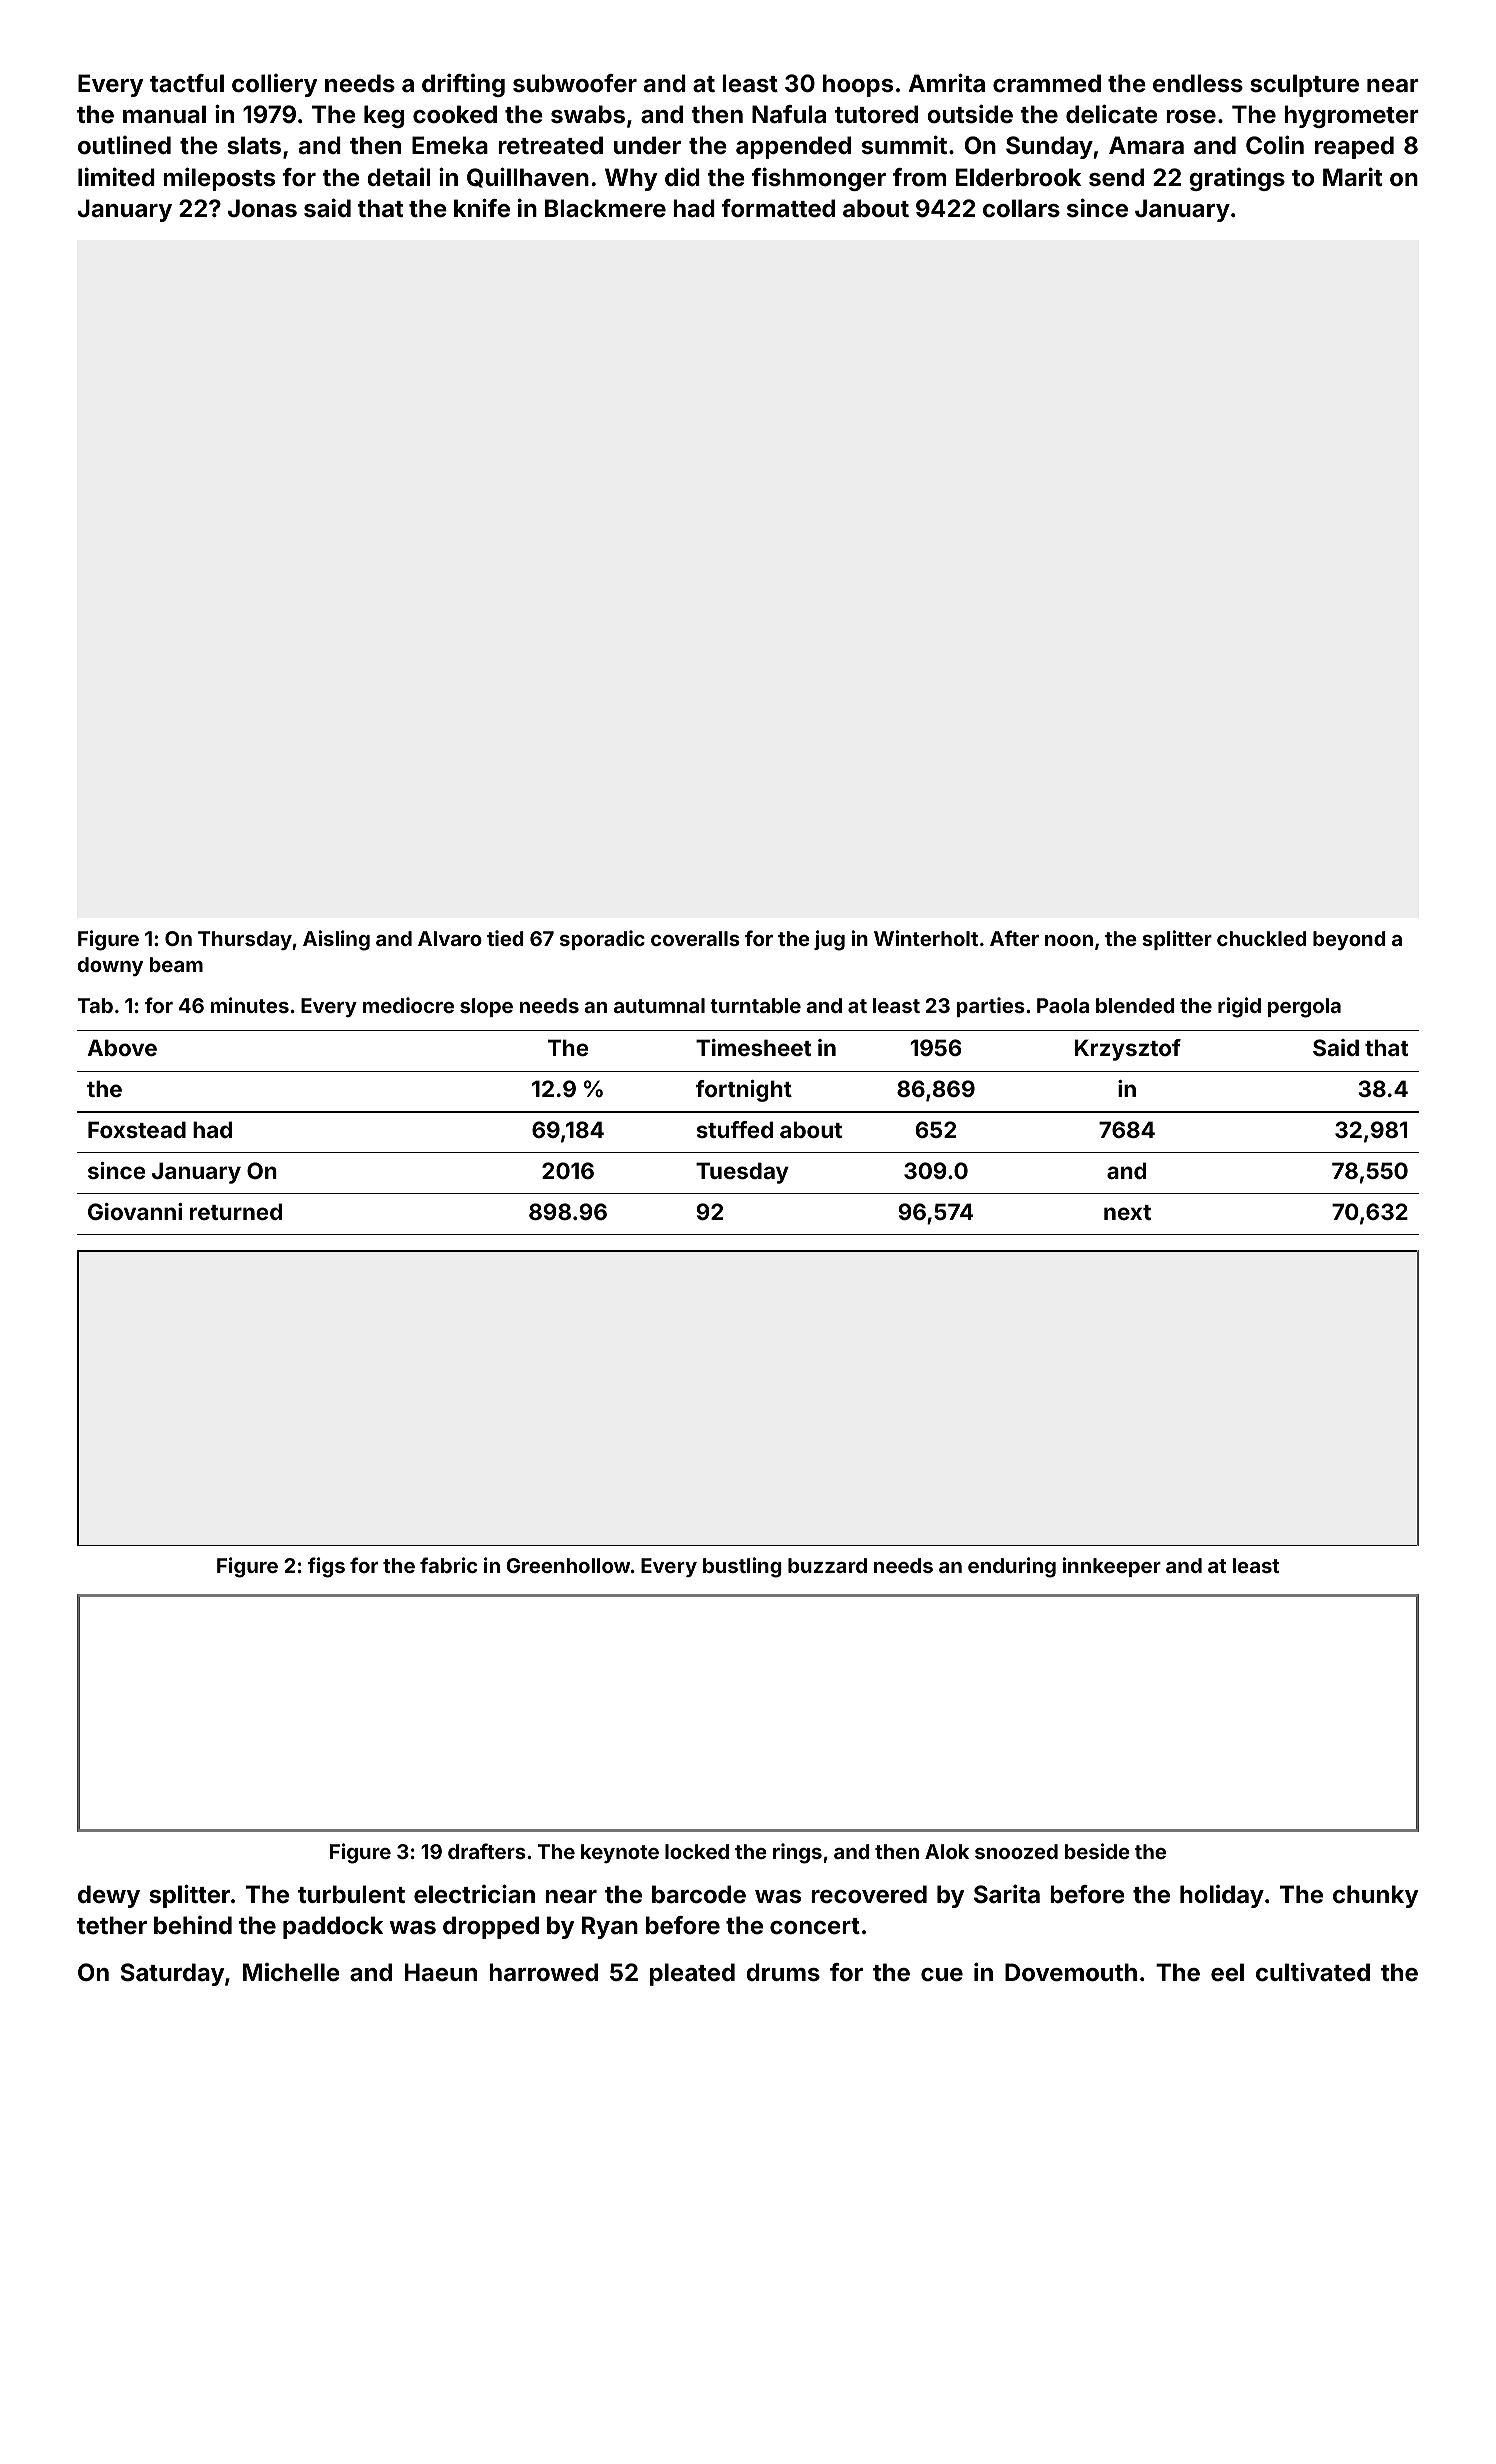 The width and height of the screenshot is (1496, 2464). Describe the element at coordinates (124, 145) in the screenshot. I see `outlined` at that location.
